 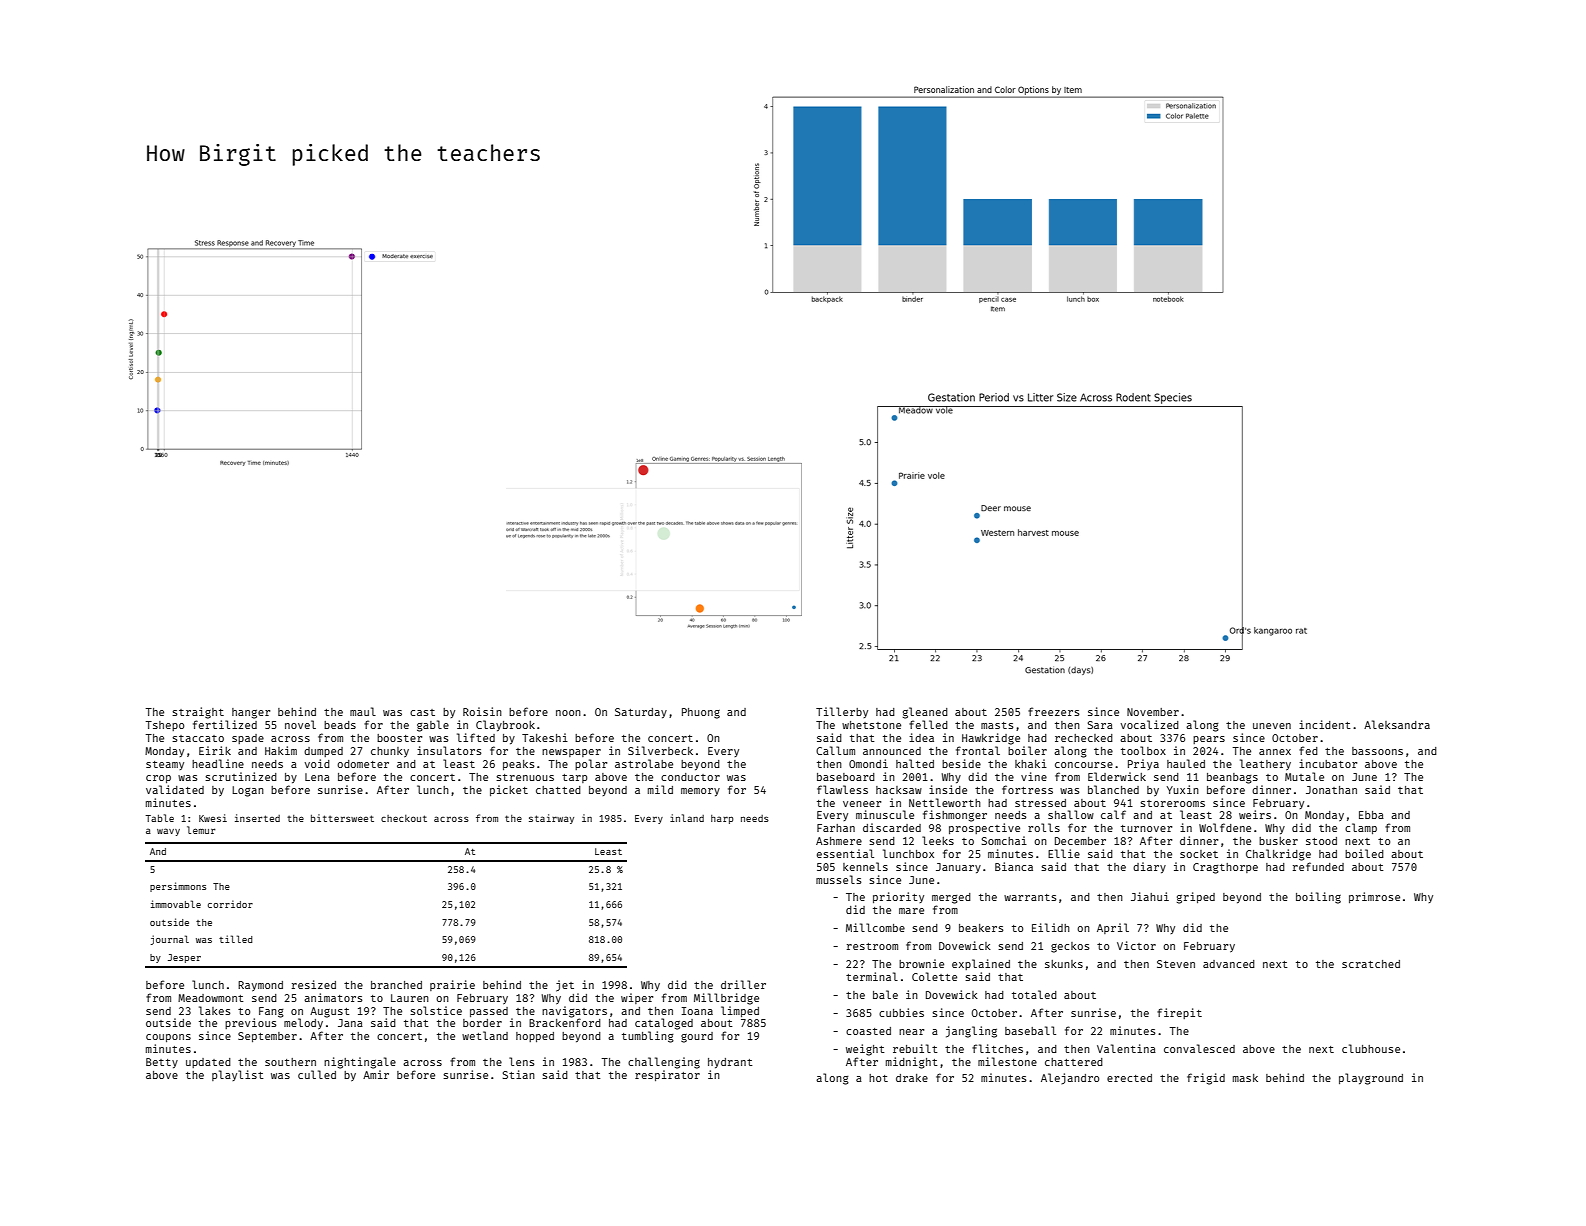 What do you see at coordinates (1206, 1079) in the screenshot?
I see `frigid` at bounding box center [1206, 1079].
